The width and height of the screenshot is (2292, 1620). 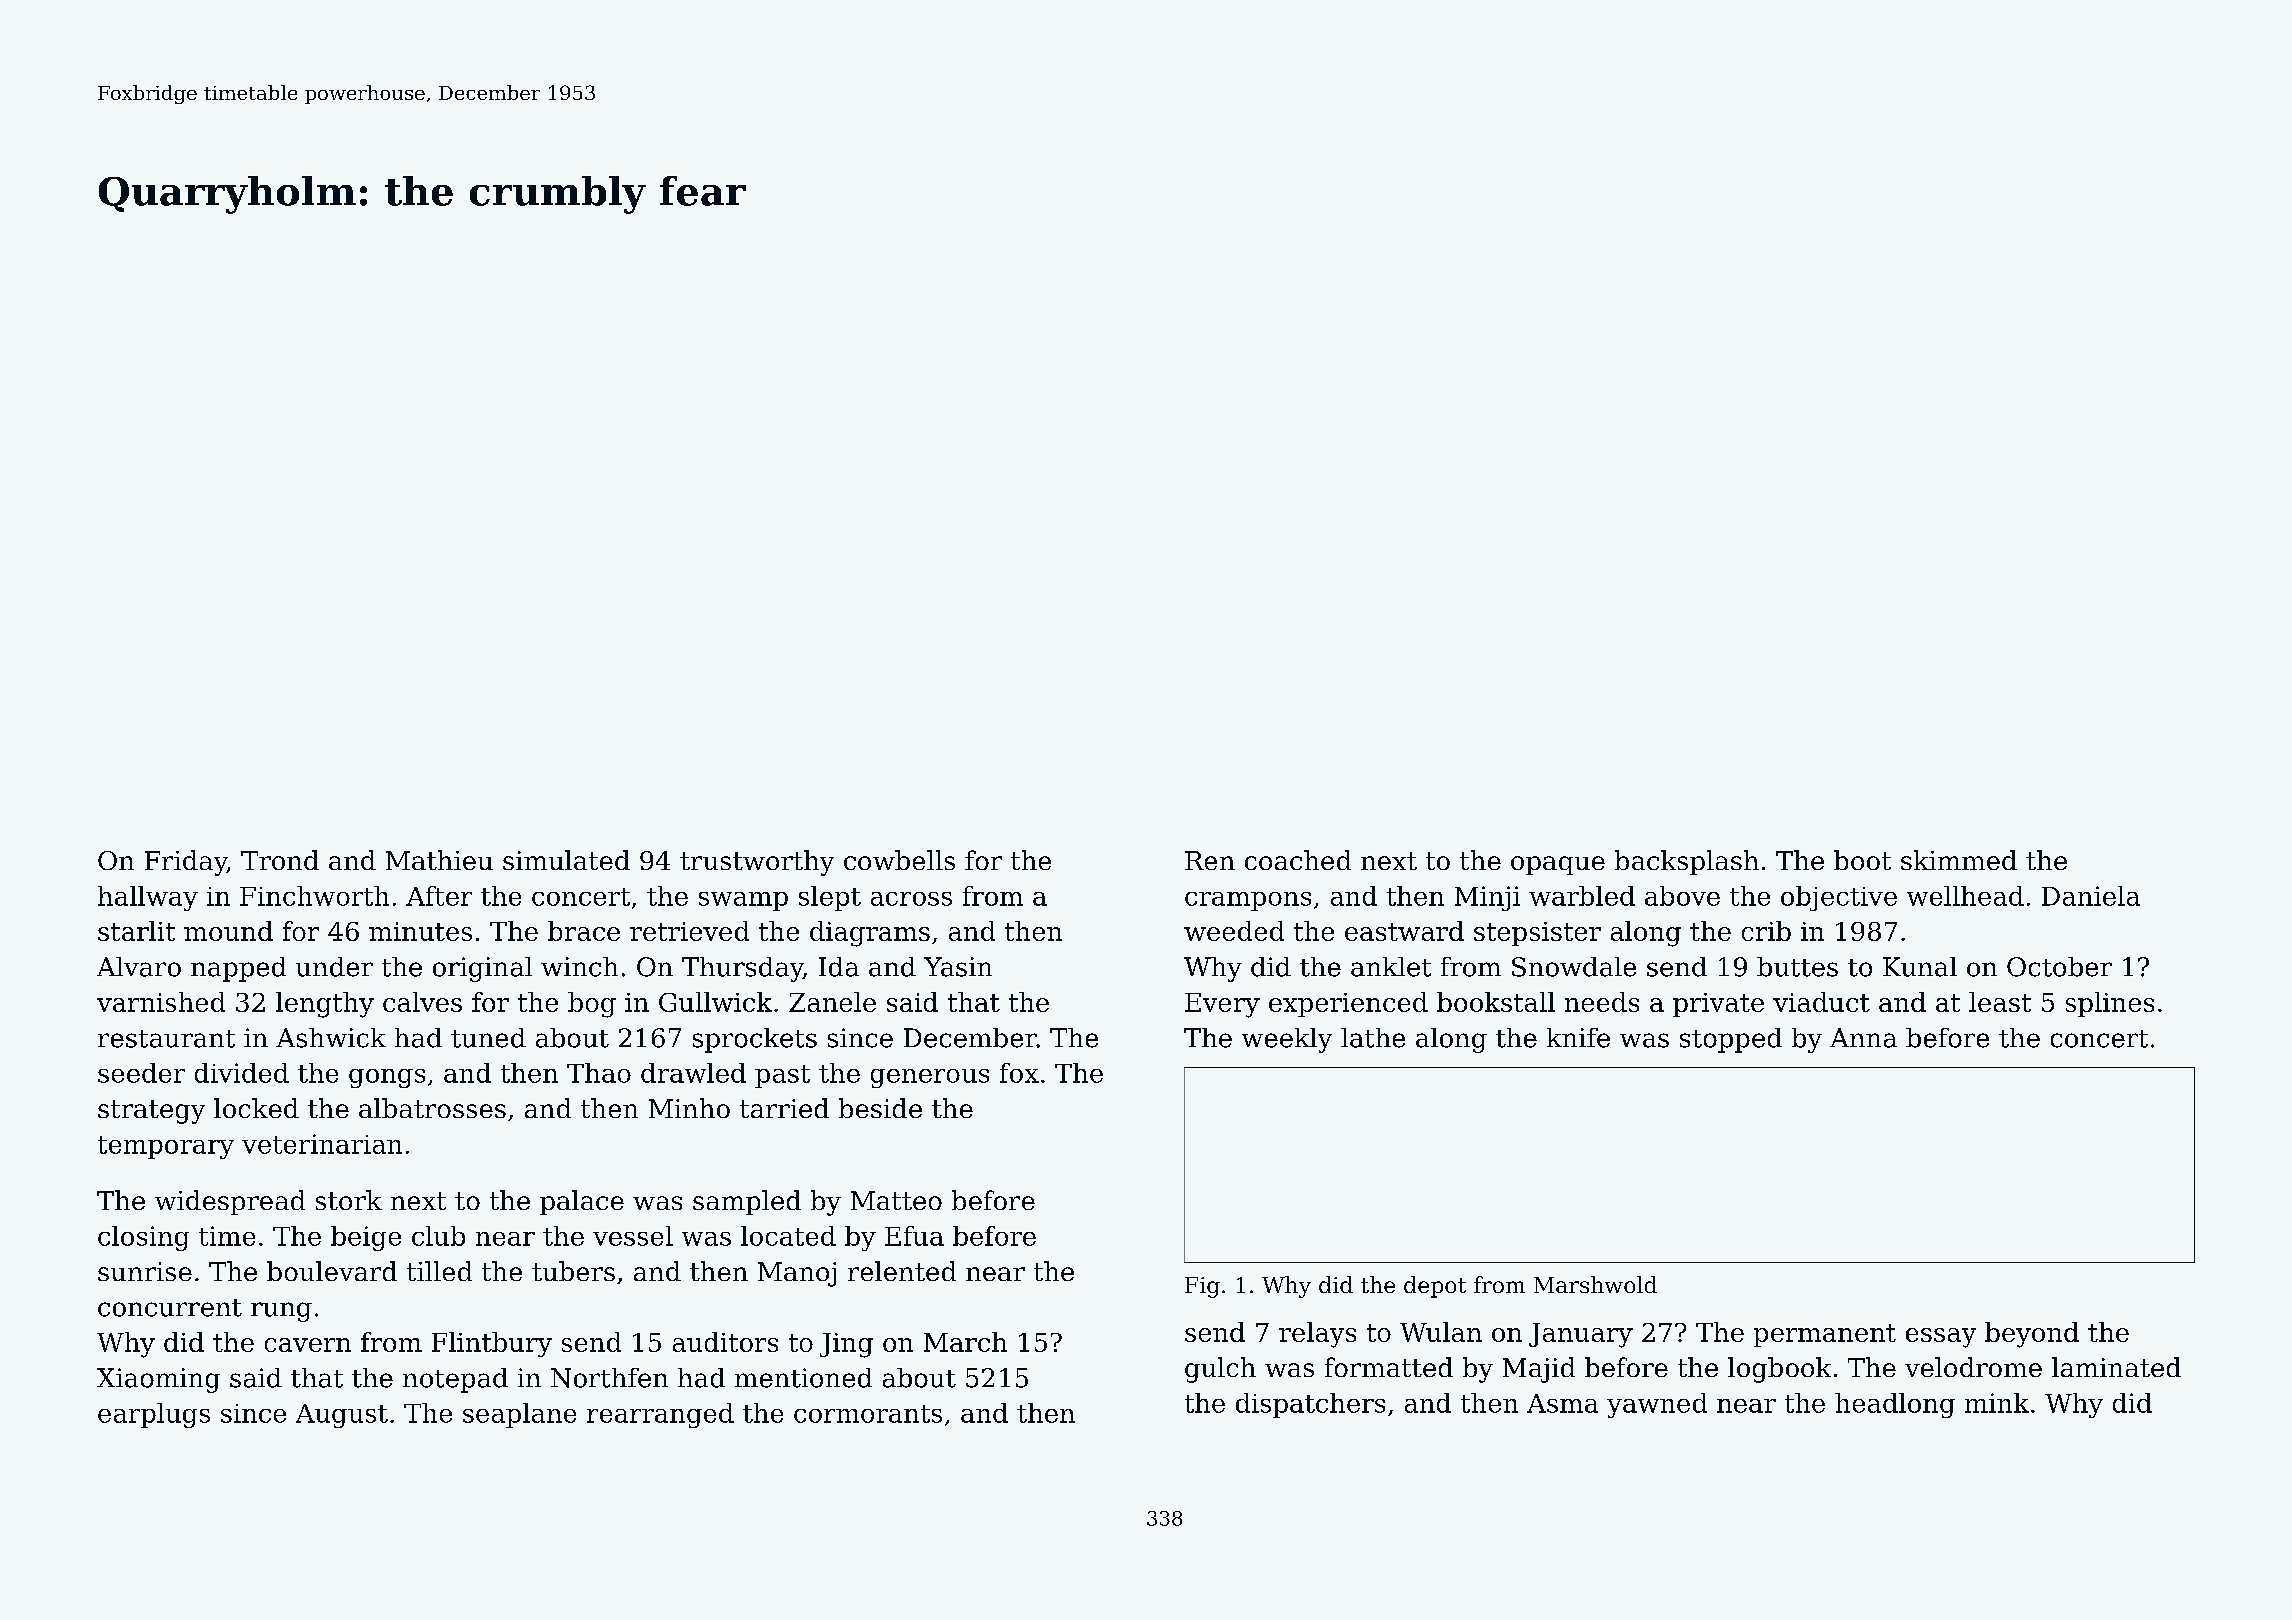 I want to click on napped, so click(x=238, y=969).
